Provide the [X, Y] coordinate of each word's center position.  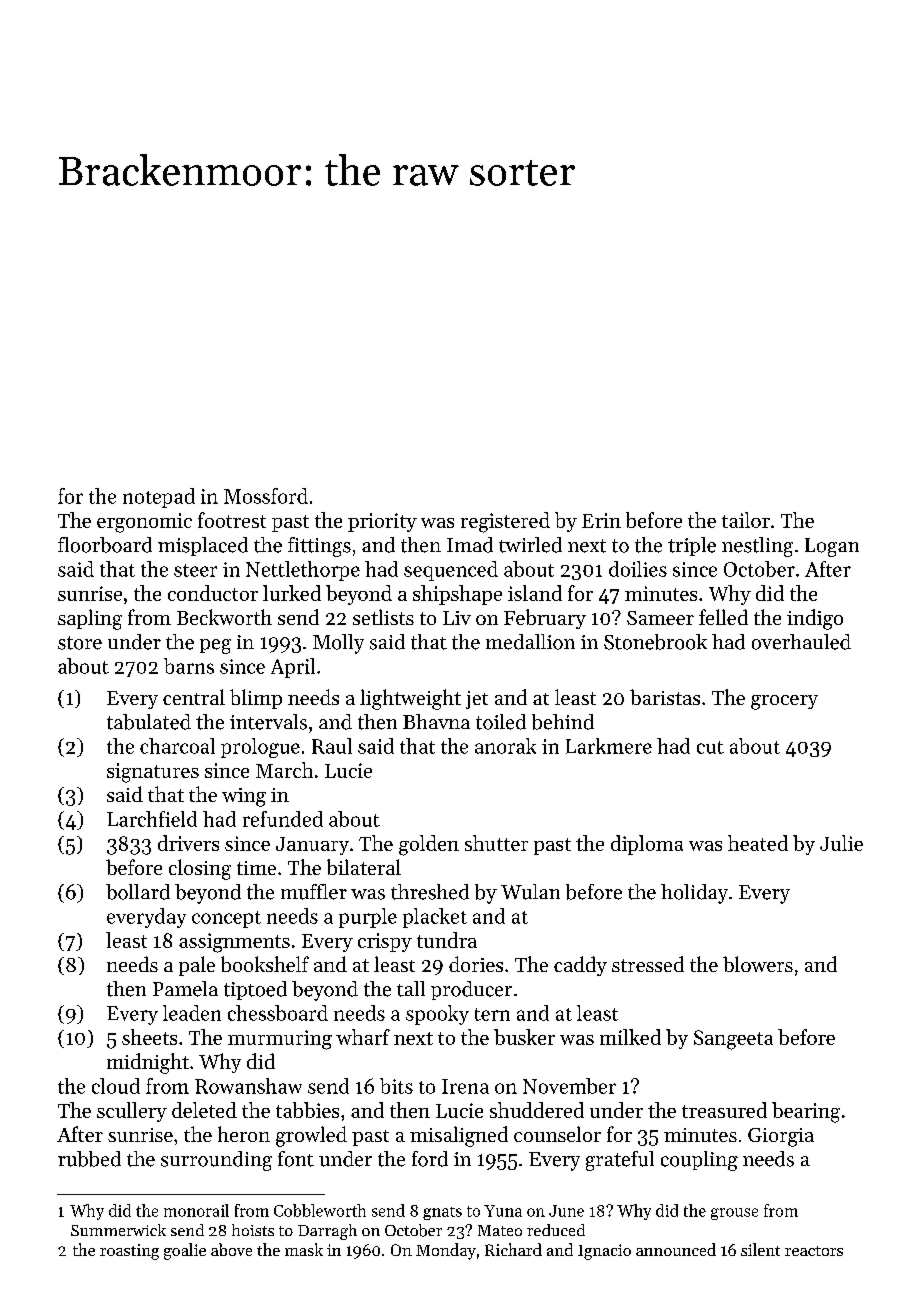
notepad [159, 498]
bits [396, 1086]
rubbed [89, 1159]
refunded [283, 819]
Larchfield [152, 819]
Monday [446, 1251]
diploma [647, 845]
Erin [601, 520]
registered [505, 522]
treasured [724, 1110]
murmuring [280, 1040]
